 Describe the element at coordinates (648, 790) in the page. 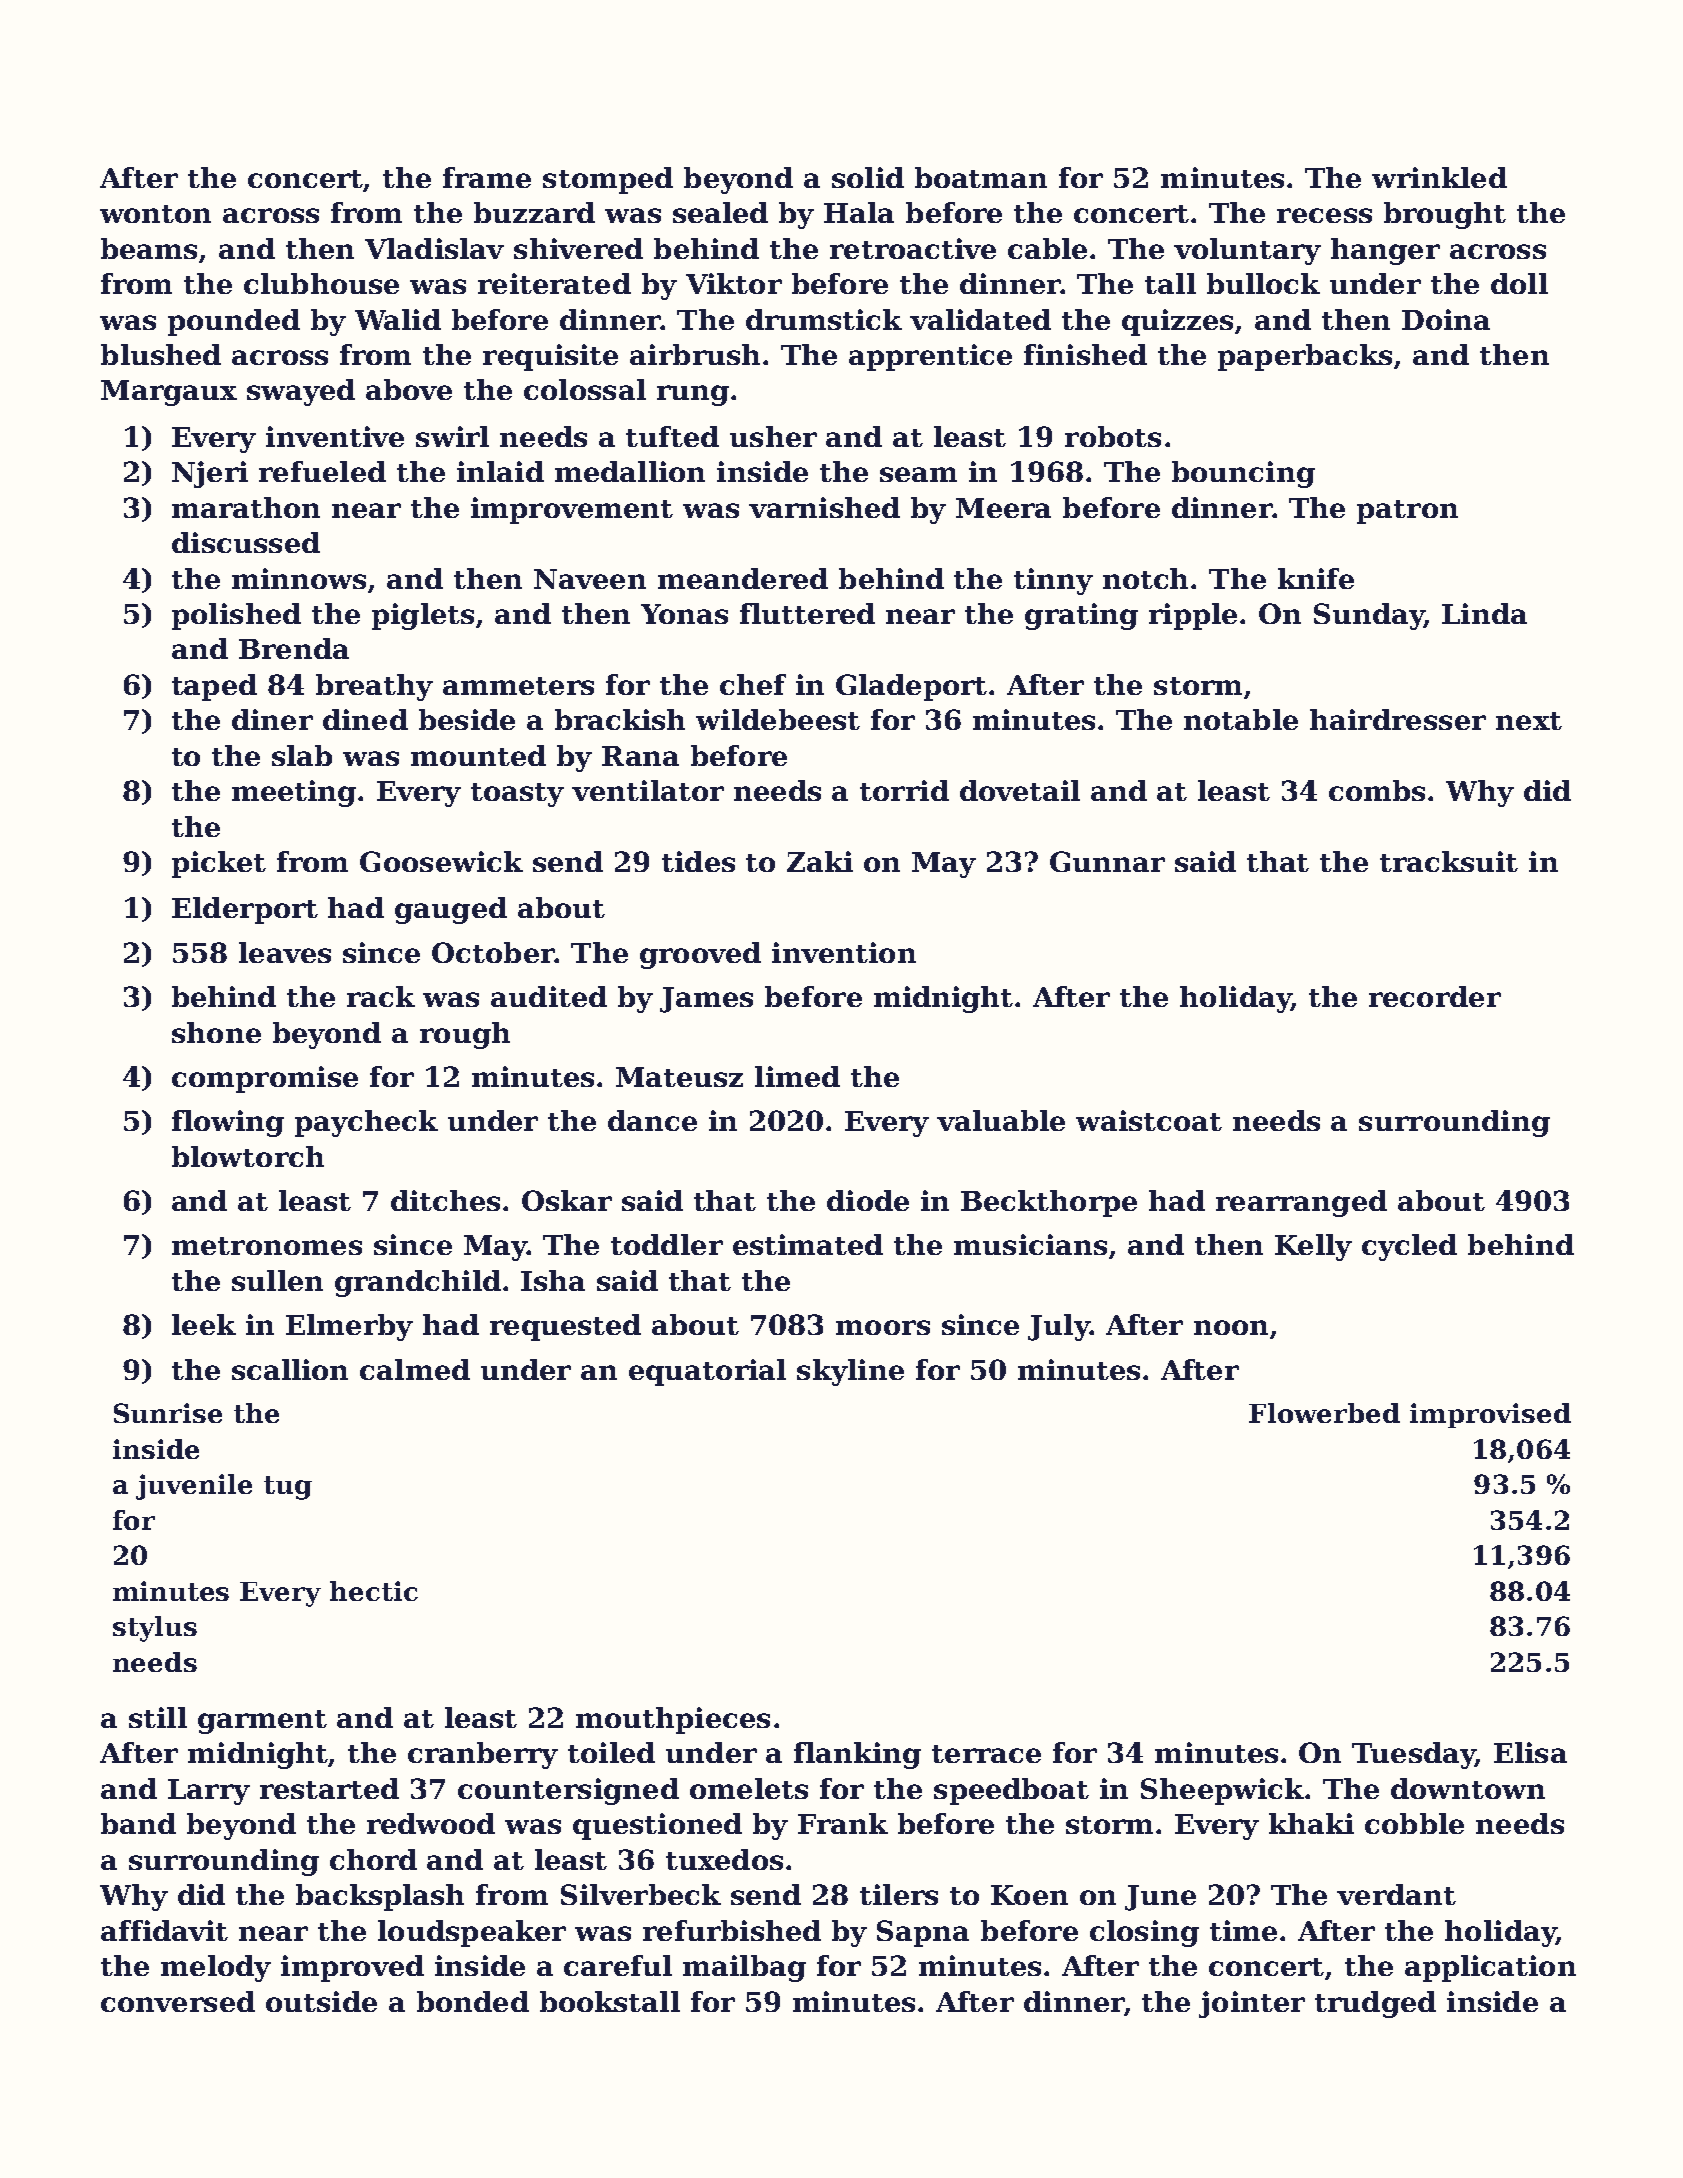

I see `ventilator` at that location.
